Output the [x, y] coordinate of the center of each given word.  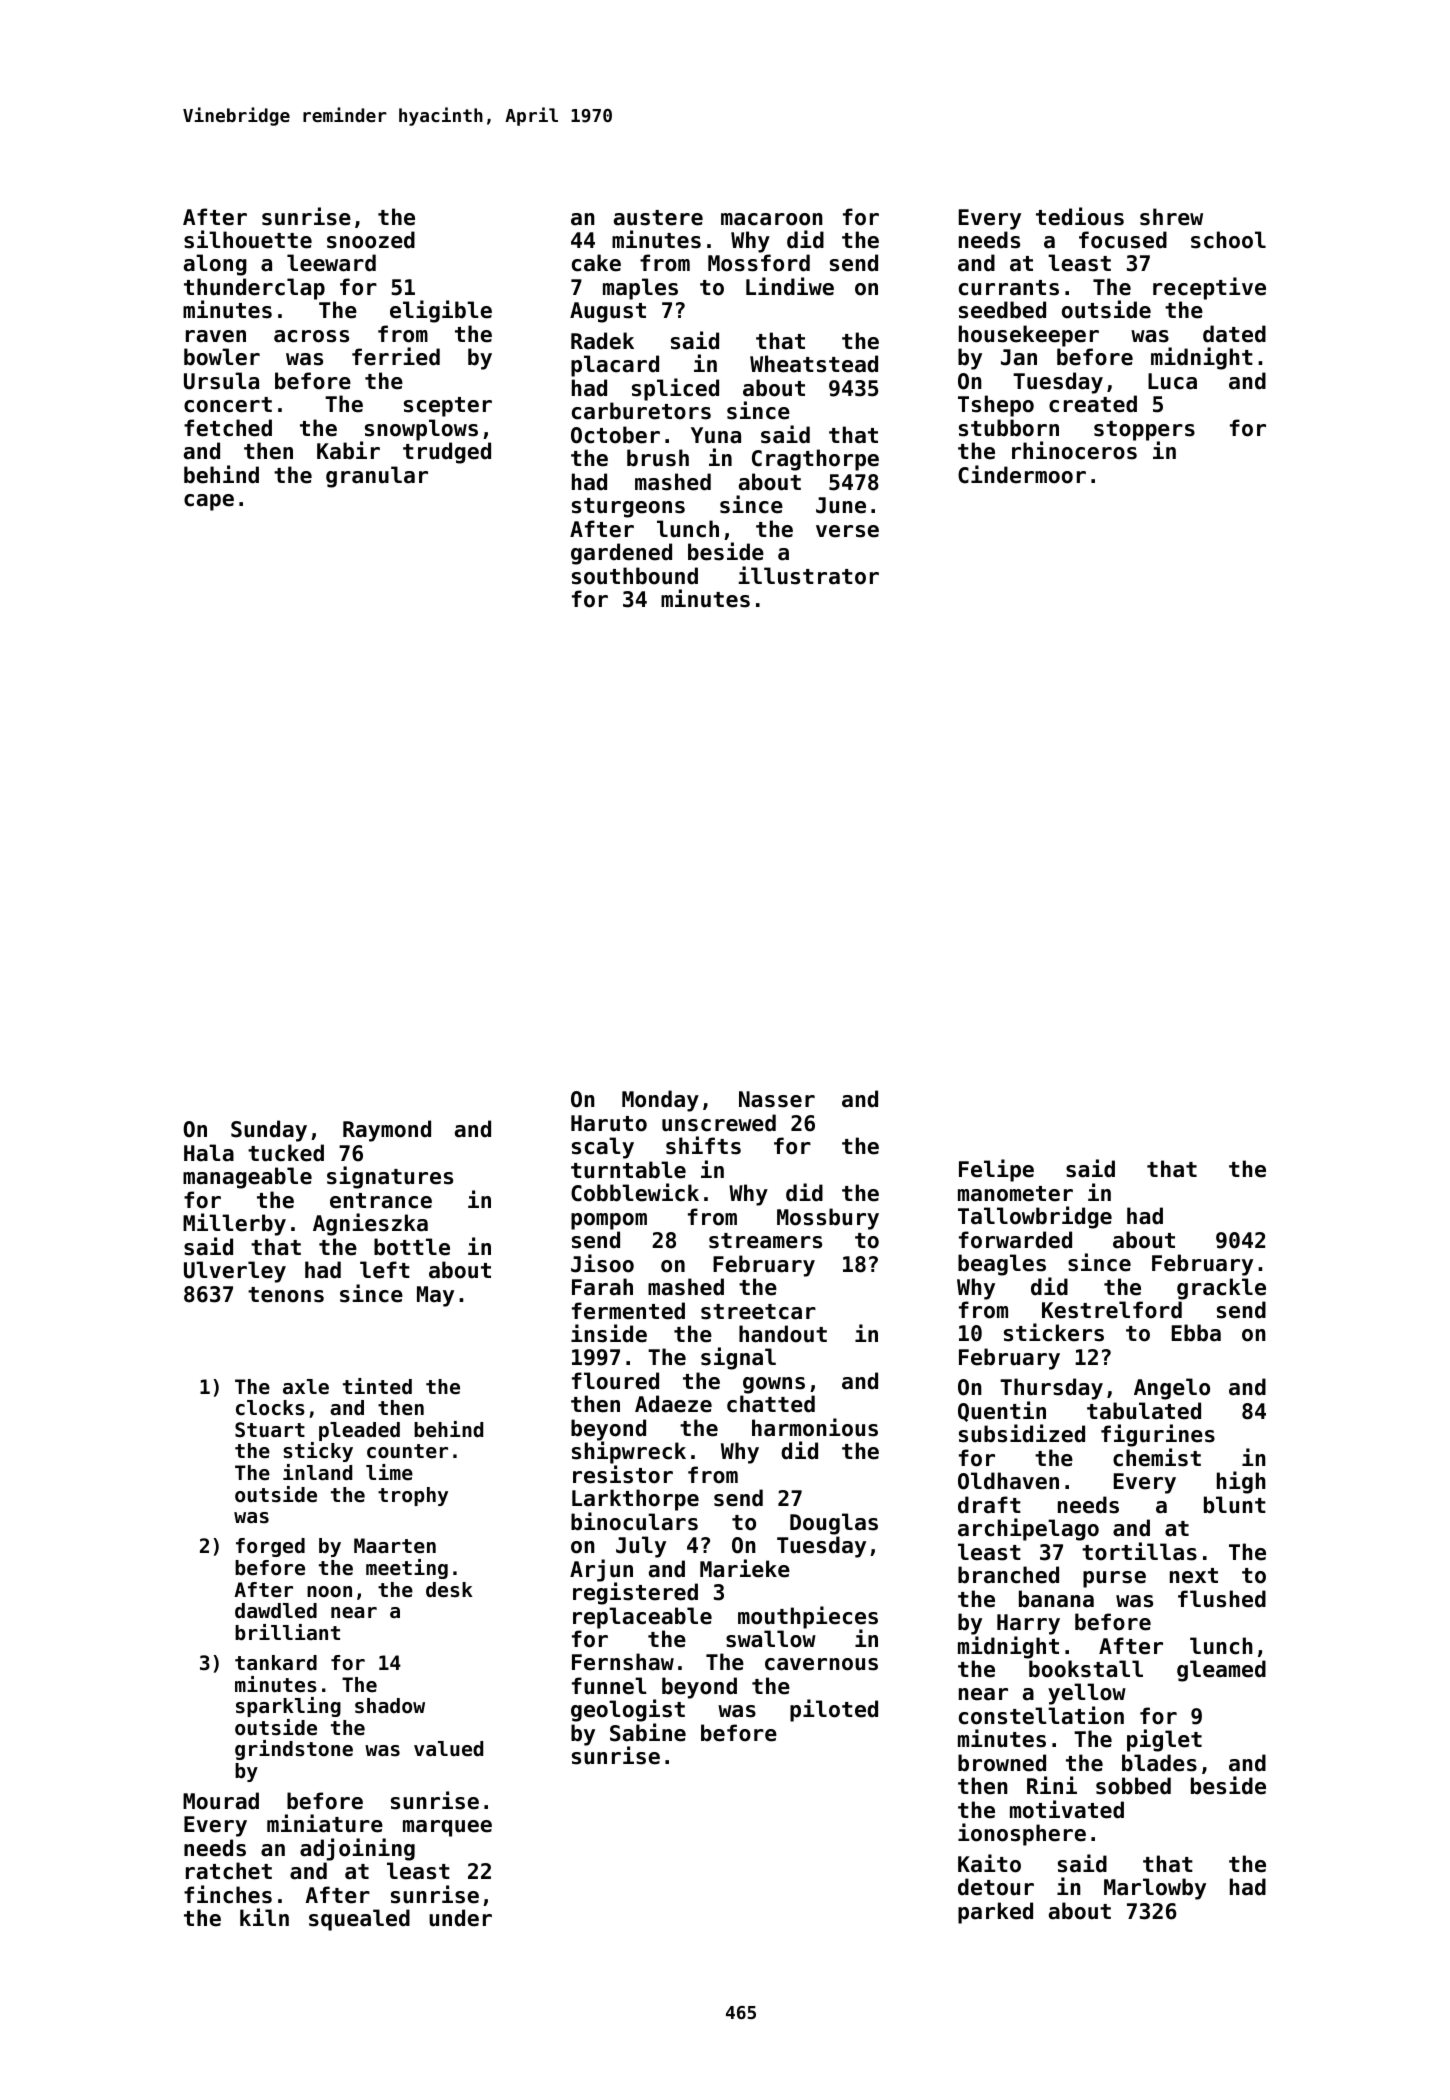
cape [209, 502]
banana [1056, 1599]
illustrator [808, 575]
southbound [635, 576]
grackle [1221, 1289]
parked [995, 1913]
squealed [359, 1920]
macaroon [772, 219]
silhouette [248, 239]
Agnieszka [370, 1224]
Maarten [395, 1546]
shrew [1171, 217]
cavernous [821, 1664]
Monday [660, 1101]
